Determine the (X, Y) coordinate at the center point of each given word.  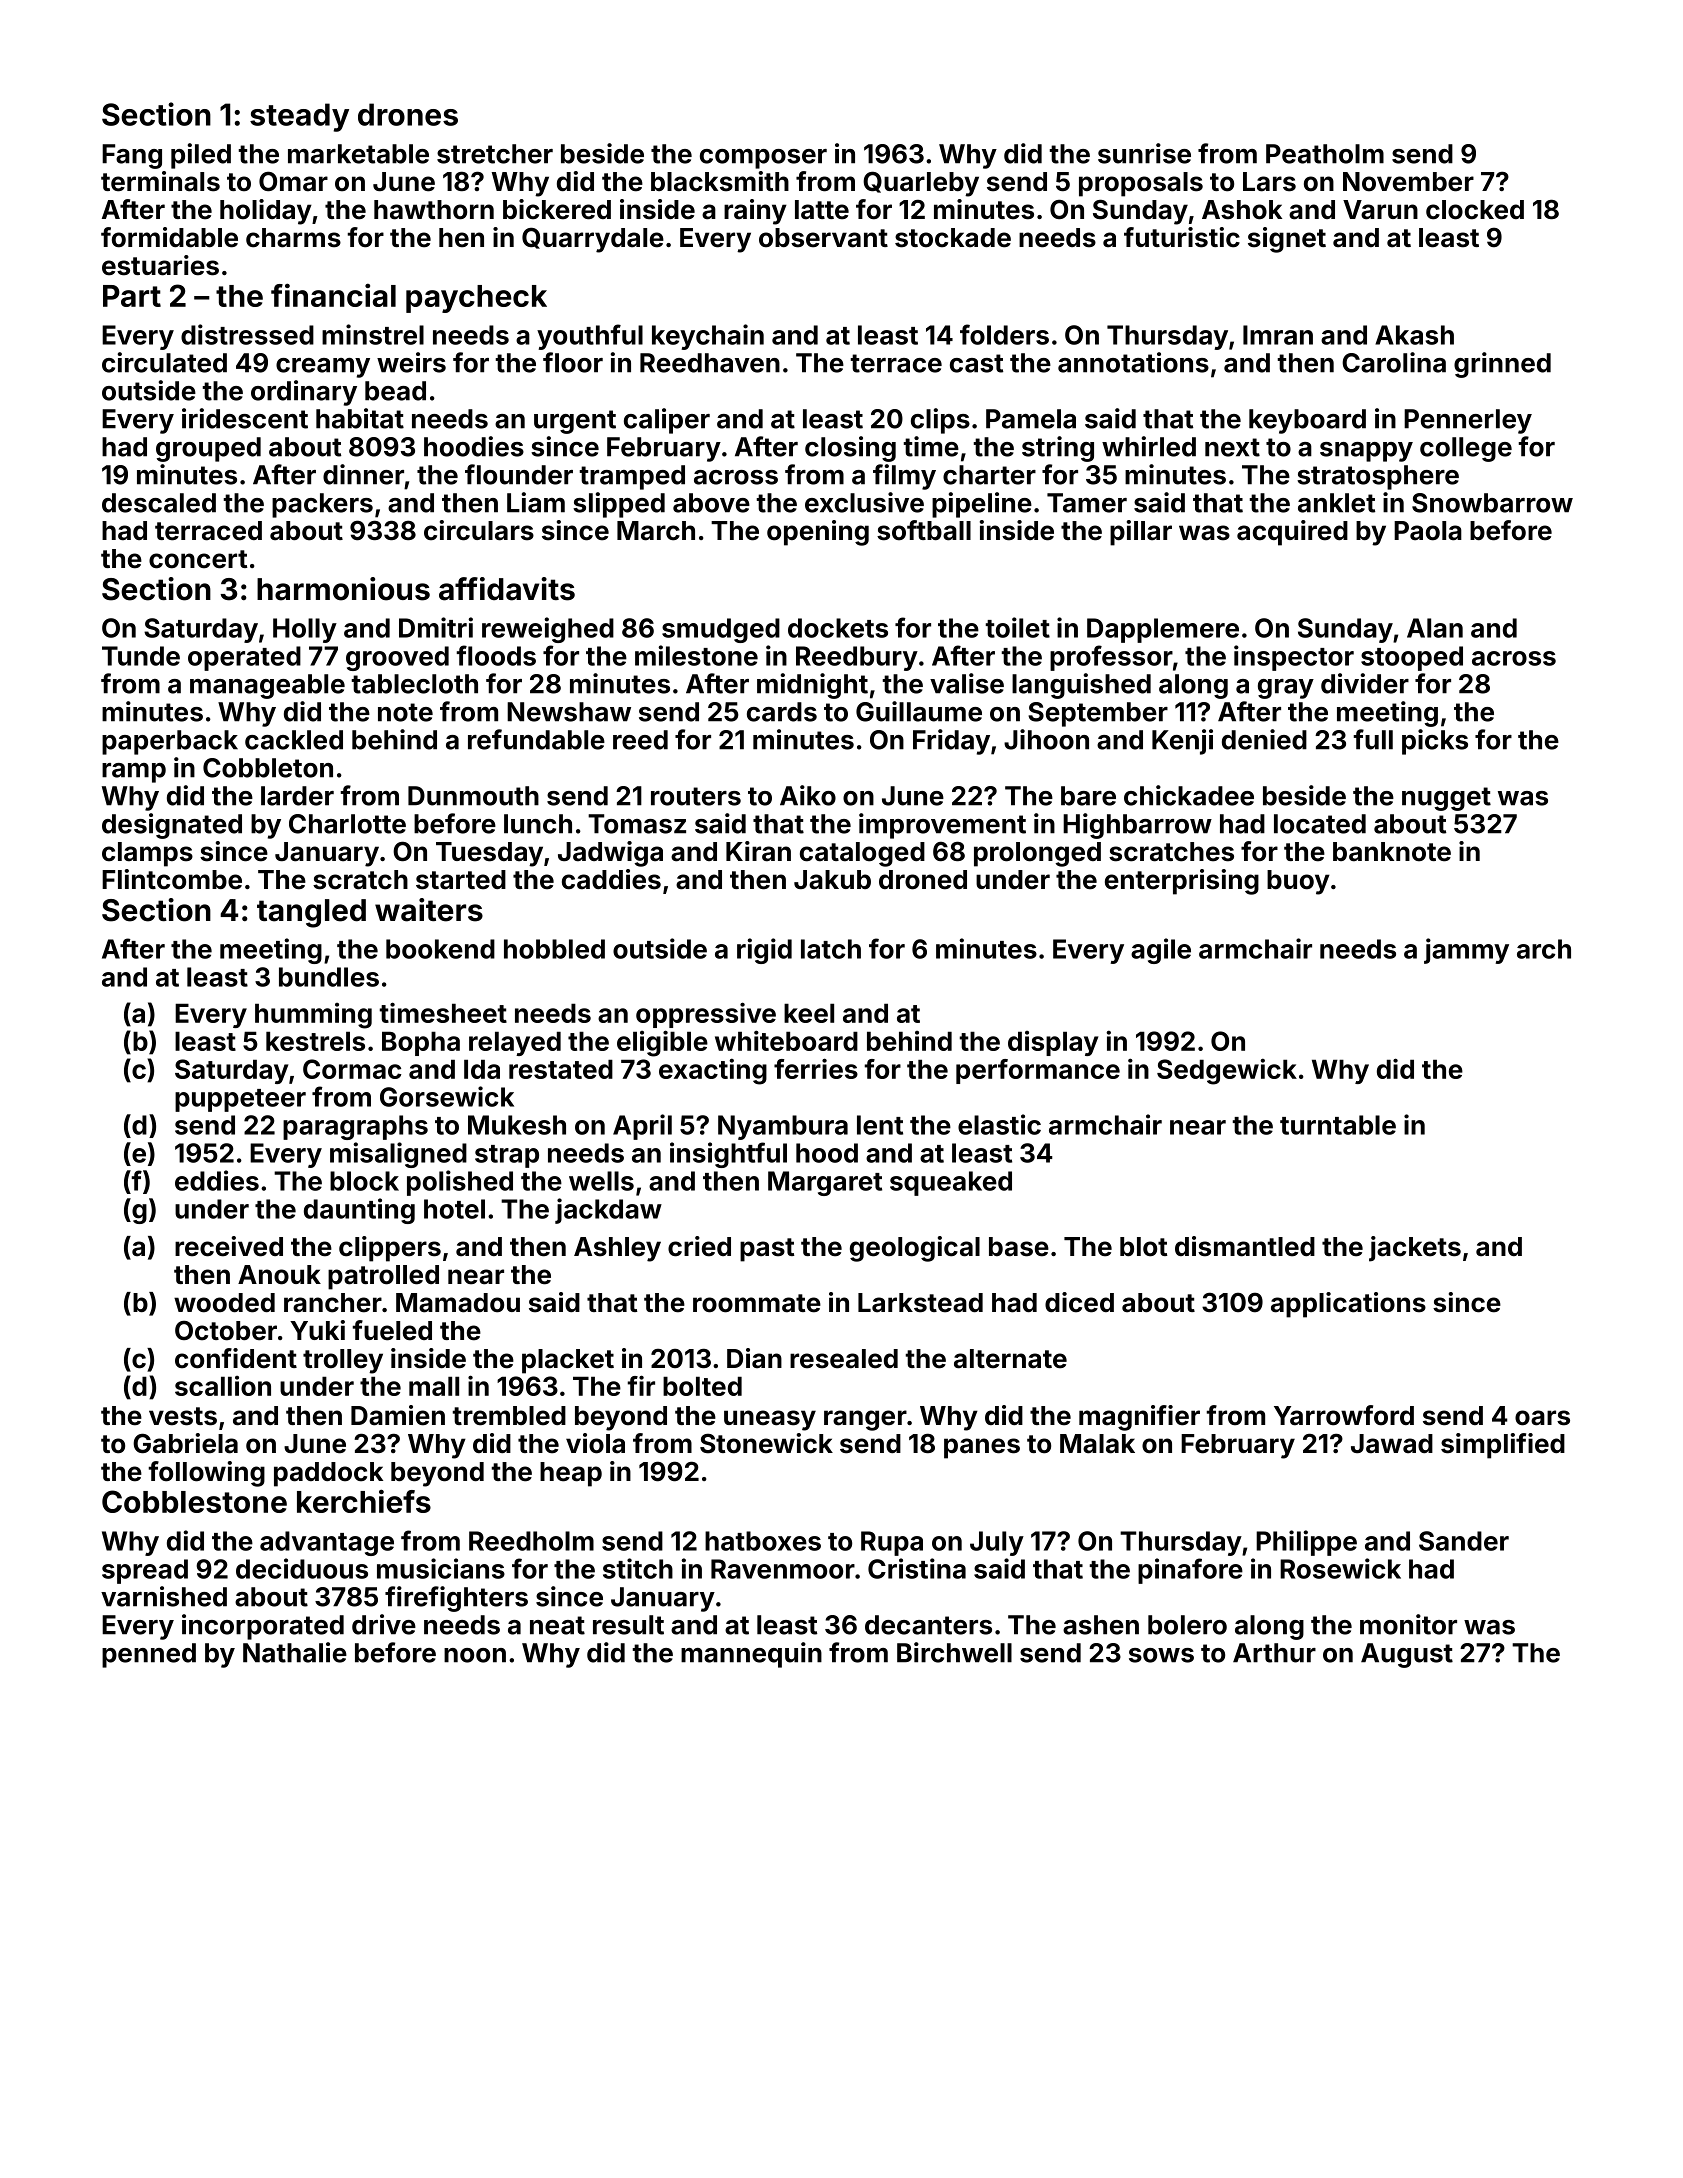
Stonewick (766, 1443)
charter (989, 475)
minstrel (373, 334)
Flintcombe (172, 879)
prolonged (1037, 854)
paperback (170, 742)
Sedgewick (1227, 1071)
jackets (1415, 1249)
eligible (662, 1043)
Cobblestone (194, 1501)
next (1232, 447)
